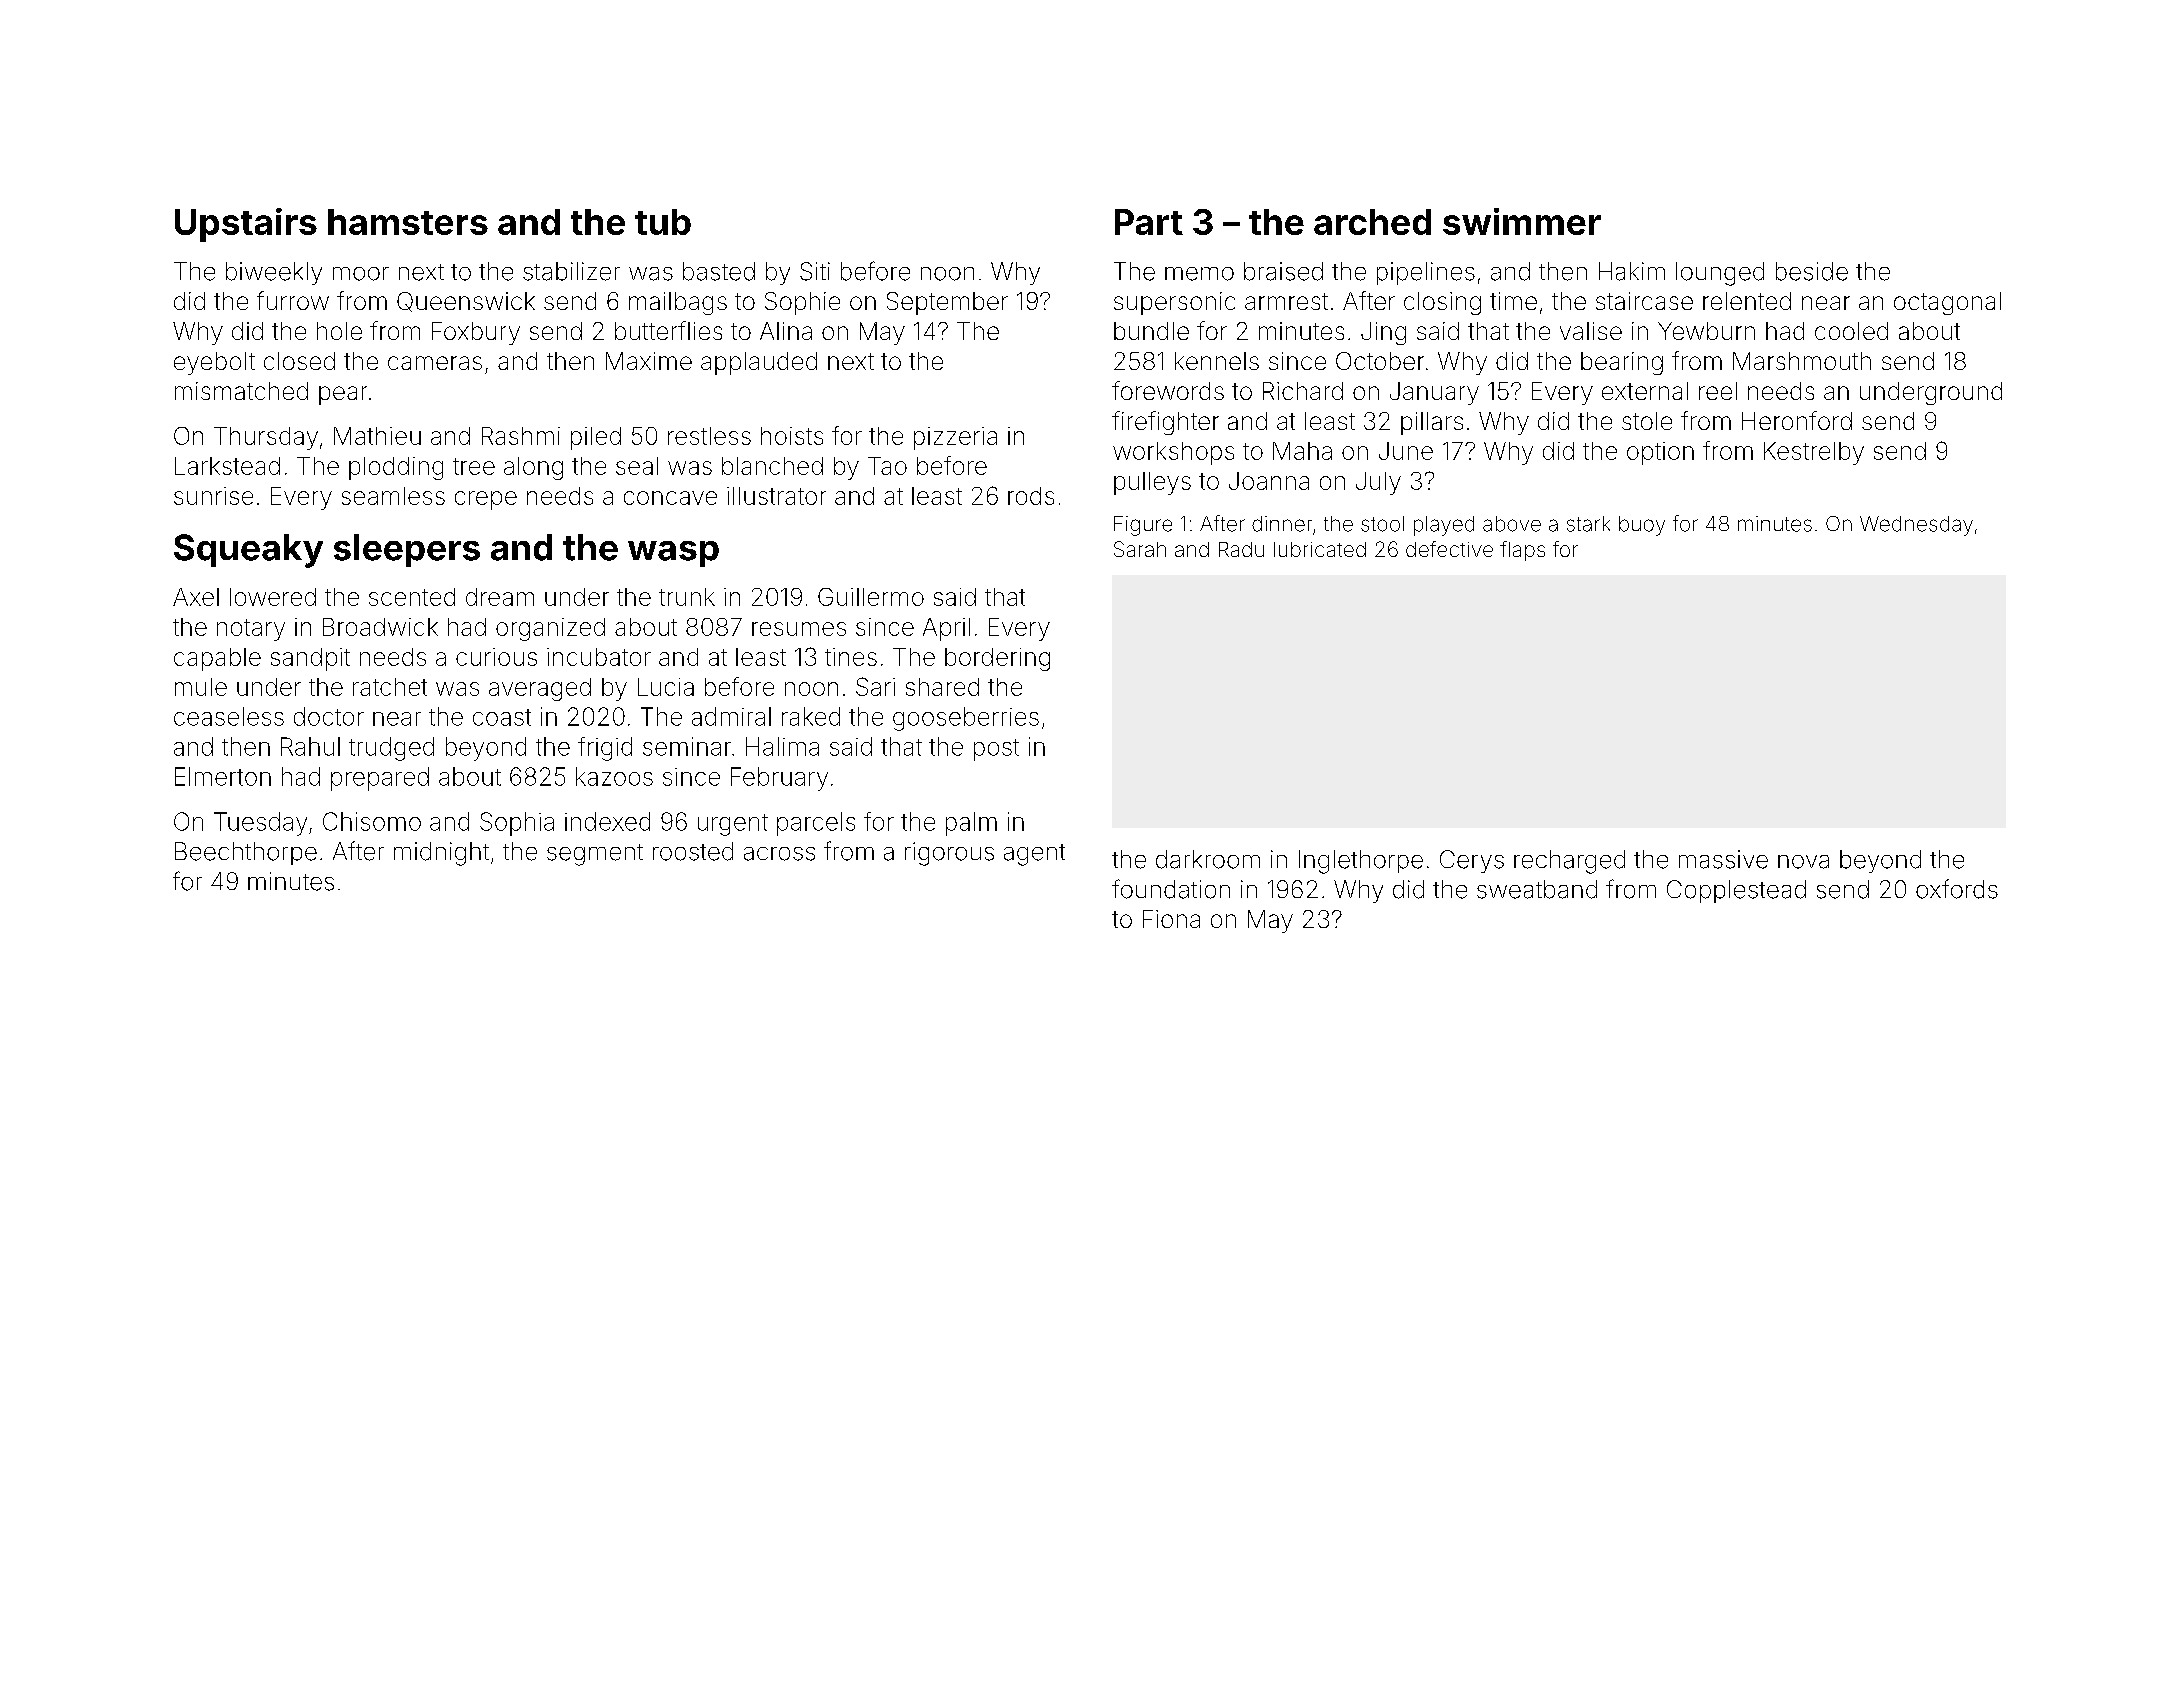  I want to click on Squeaky, so click(248, 551).
